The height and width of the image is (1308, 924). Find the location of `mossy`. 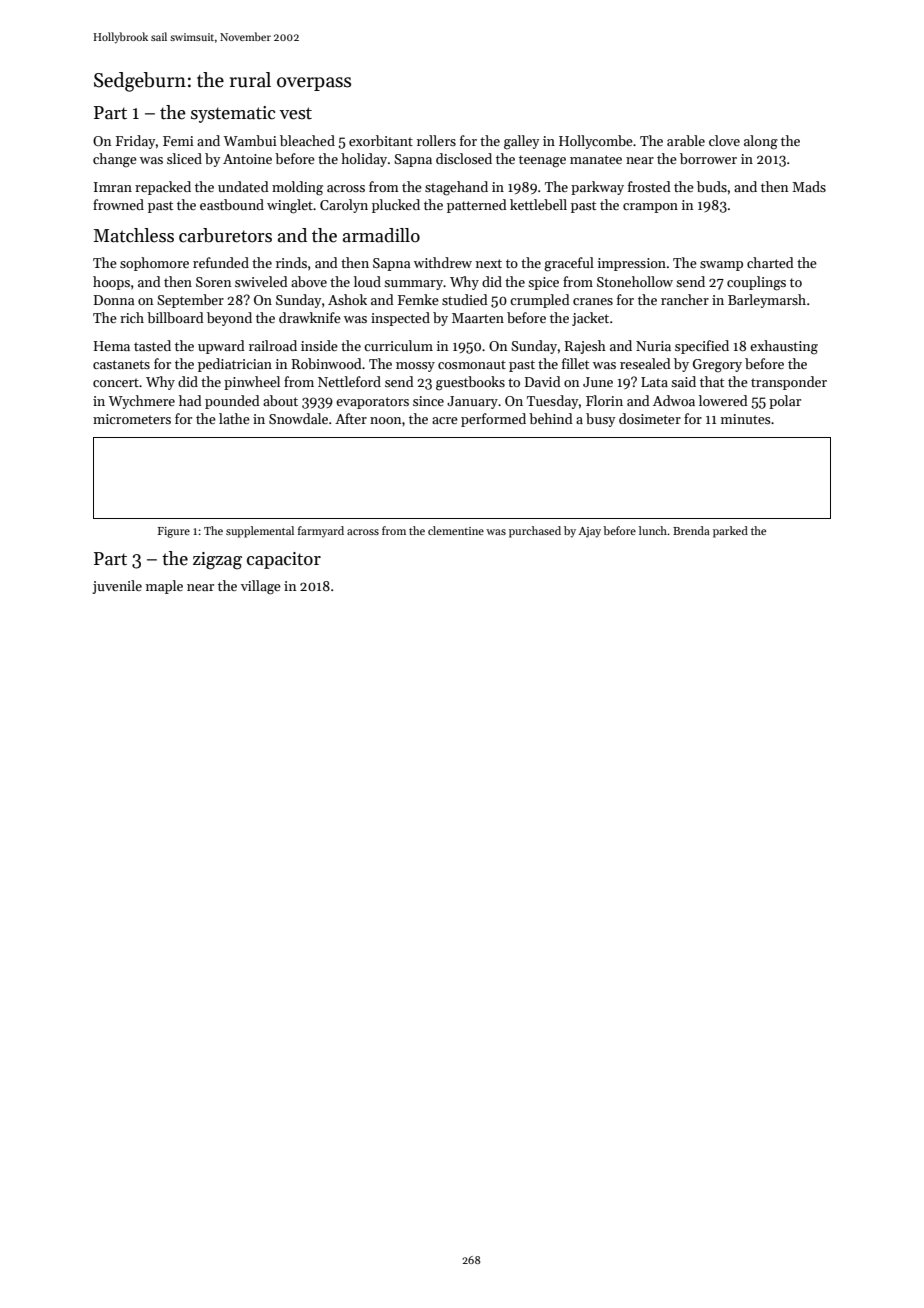

mossy is located at coordinates (415, 367).
